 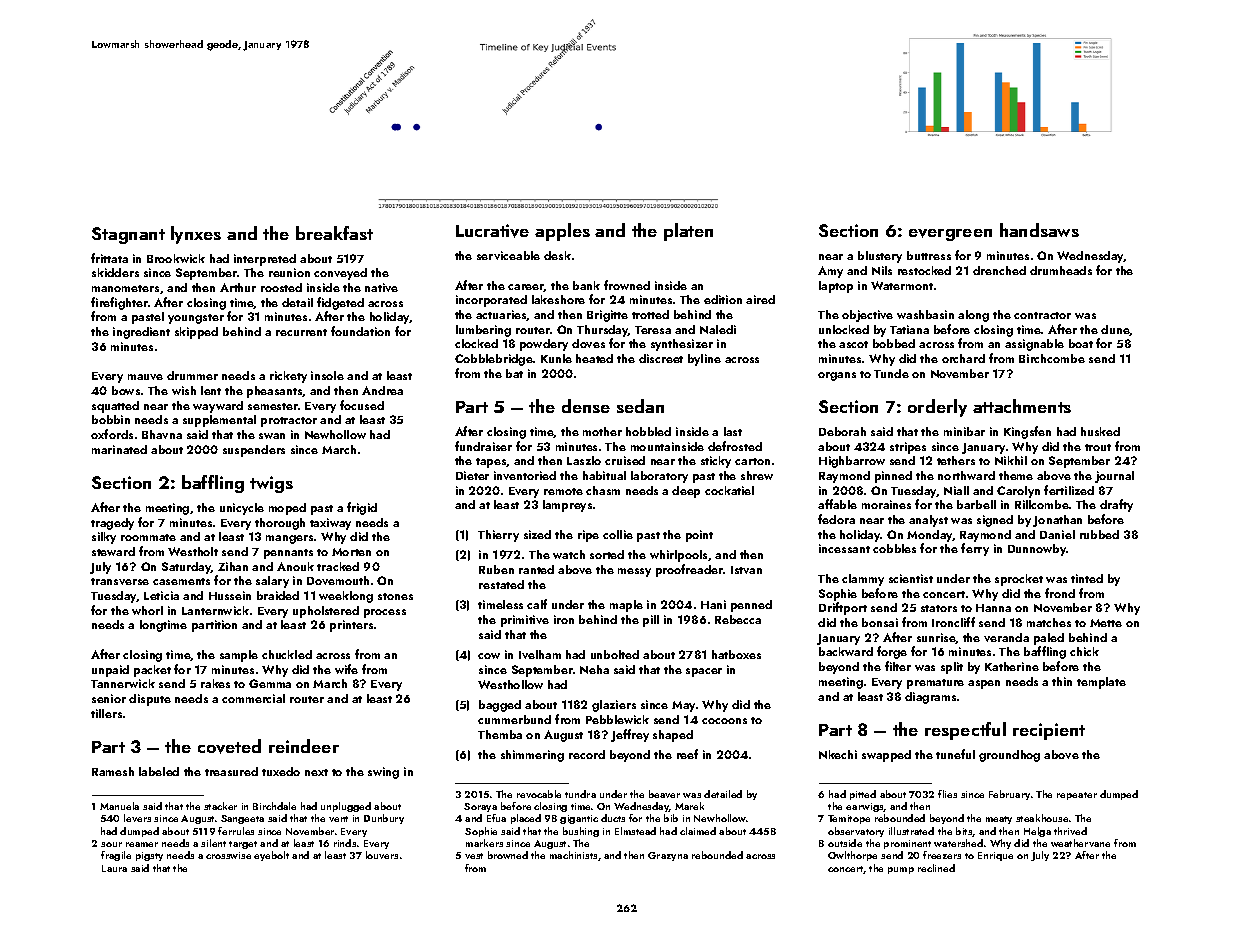 I want to click on moraines, so click(x=886, y=504).
